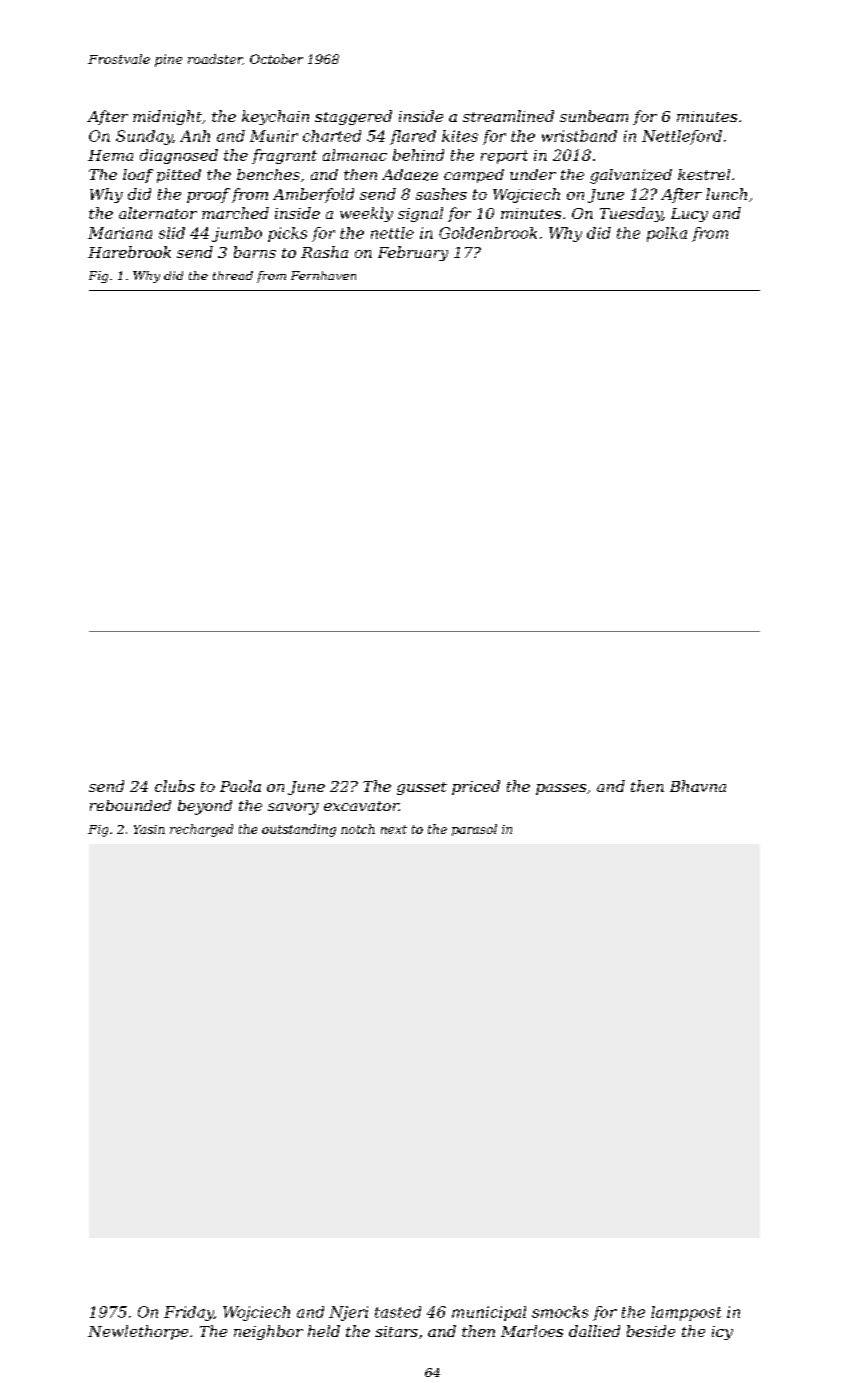 The width and height of the document is (849, 1400). Describe the element at coordinates (358, 829) in the document. I see `notch` at that location.
